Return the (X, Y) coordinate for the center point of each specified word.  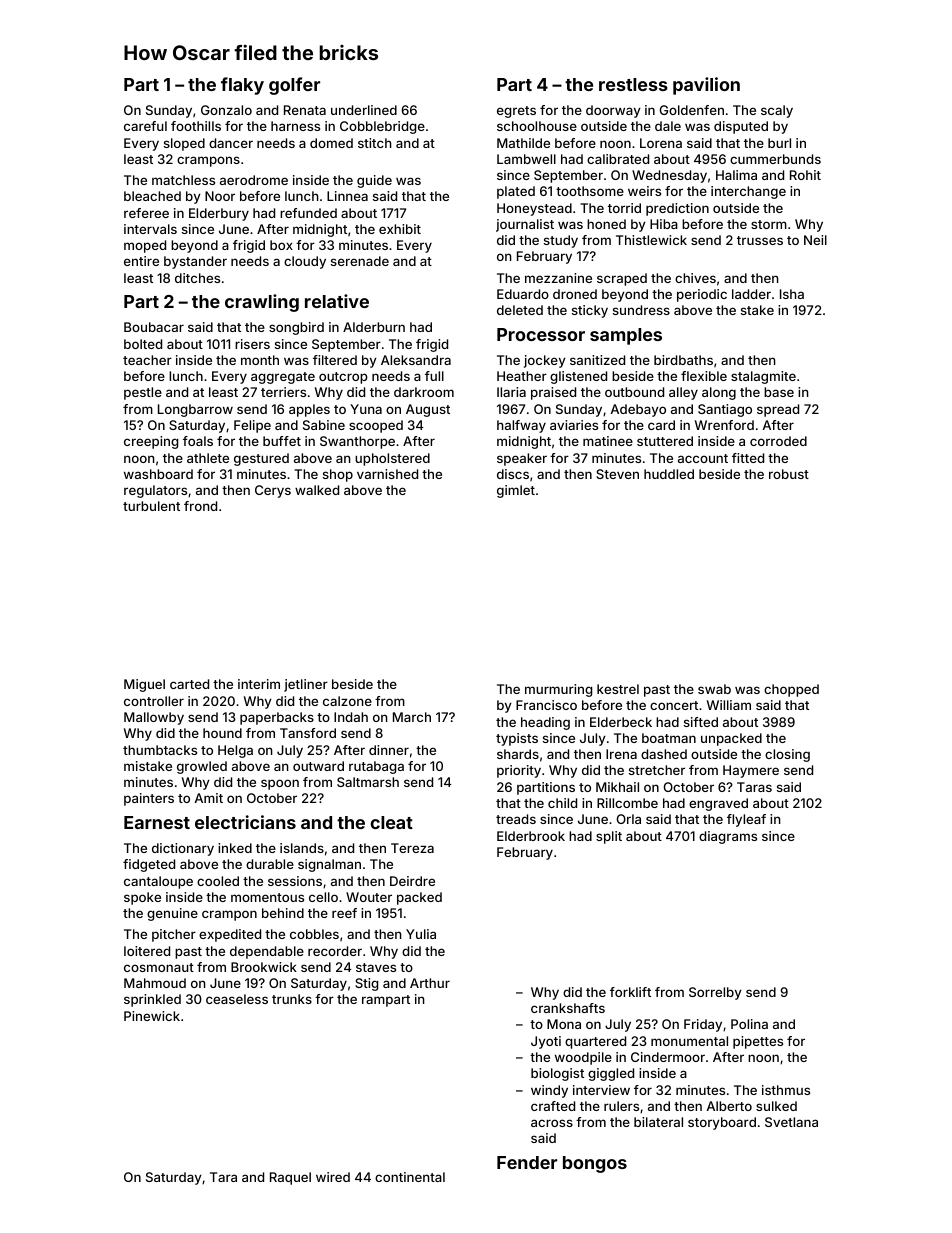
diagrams (728, 837)
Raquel (290, 1178)
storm (769, 224)
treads (516, 819)
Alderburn (374, 327)
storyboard (722, 1123)
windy (549, 1091)
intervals (150, 229)
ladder (751, 294)
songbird (296, 328)
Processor (541, 334)
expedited (230, 935)
